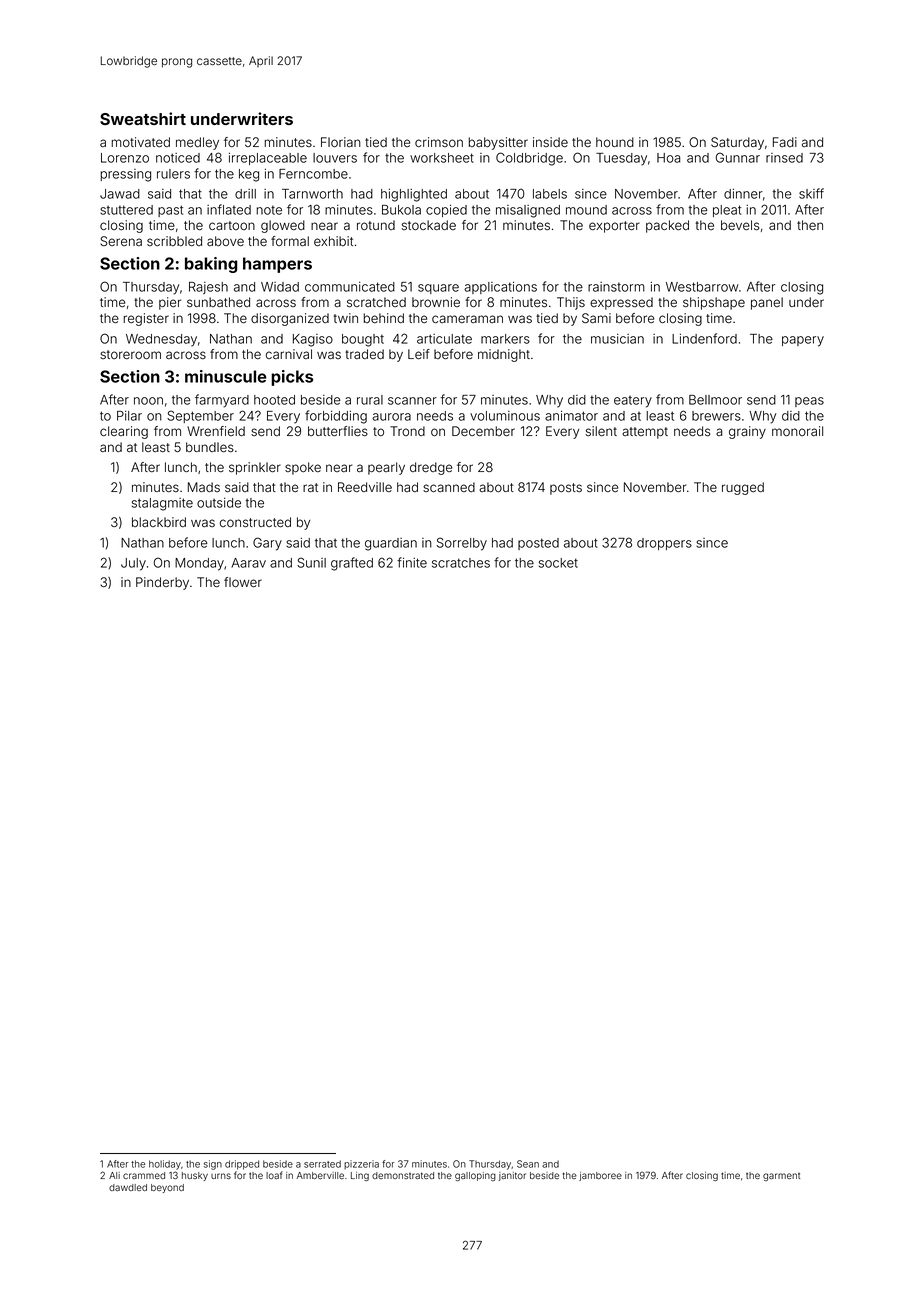 This page has width=924, height=1308. I want to click on Pinderby, so click(162, 583).
